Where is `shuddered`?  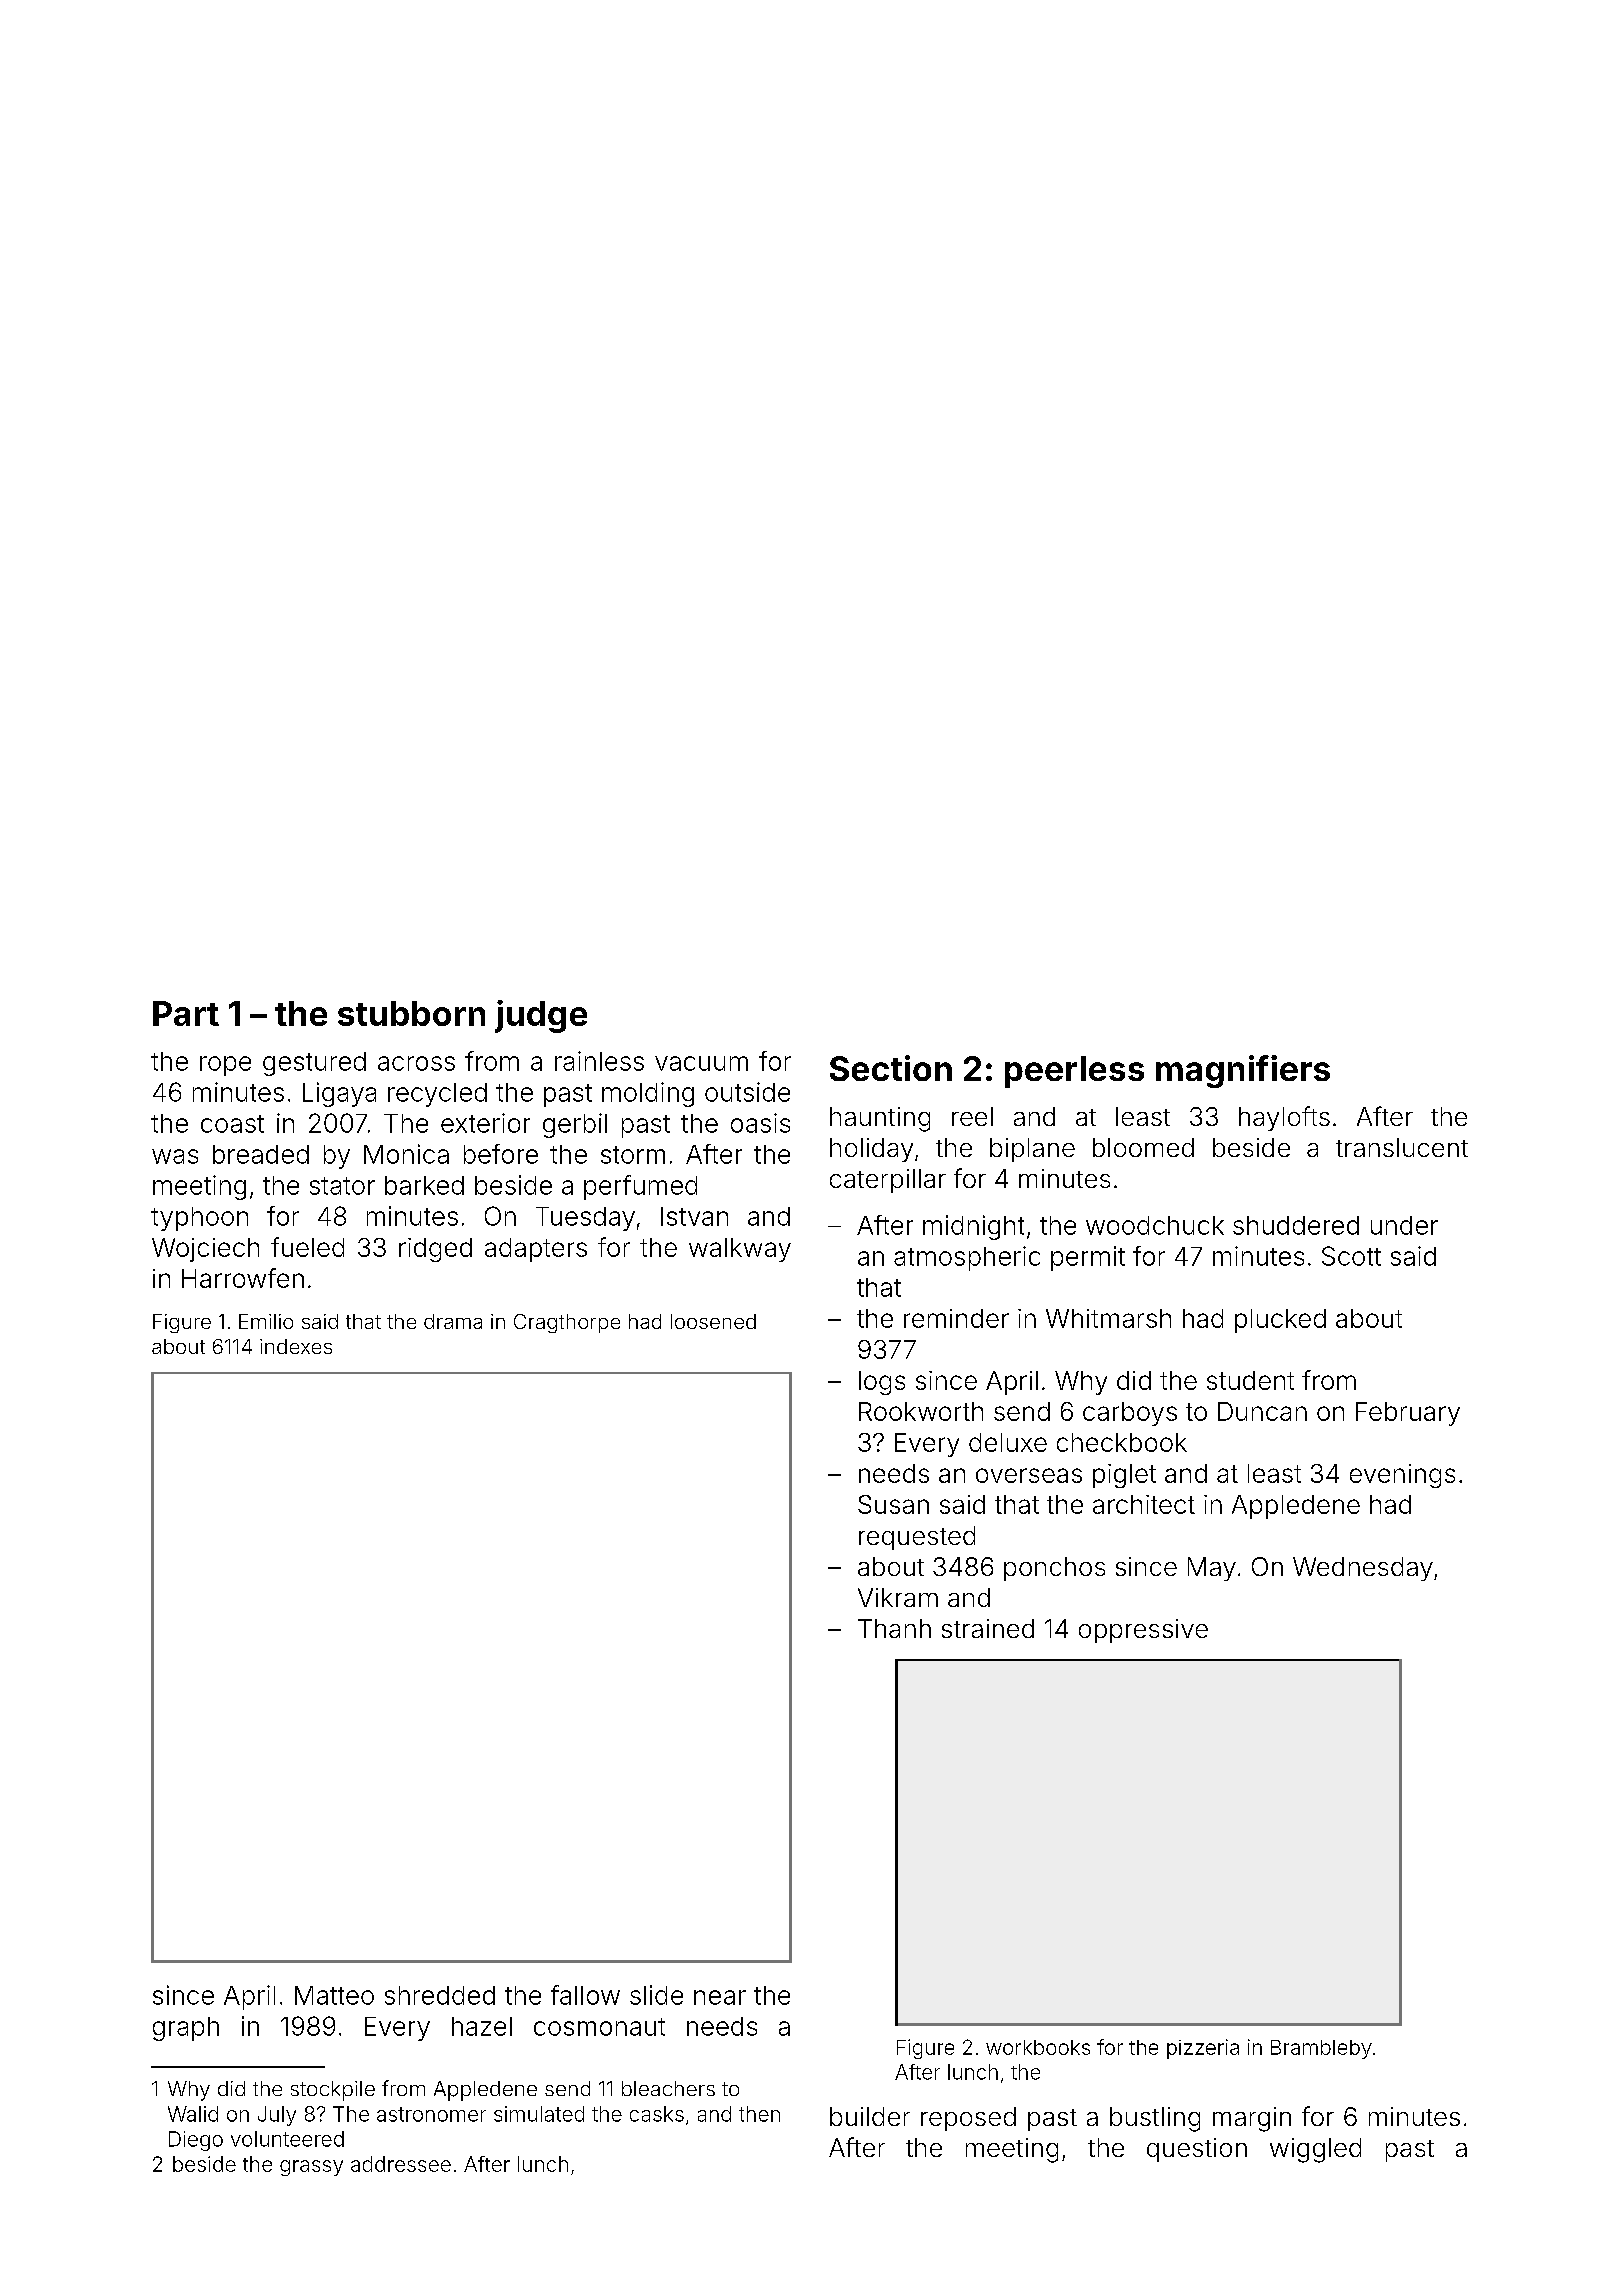
shuddered is located at coordinates (1296, 1225).
